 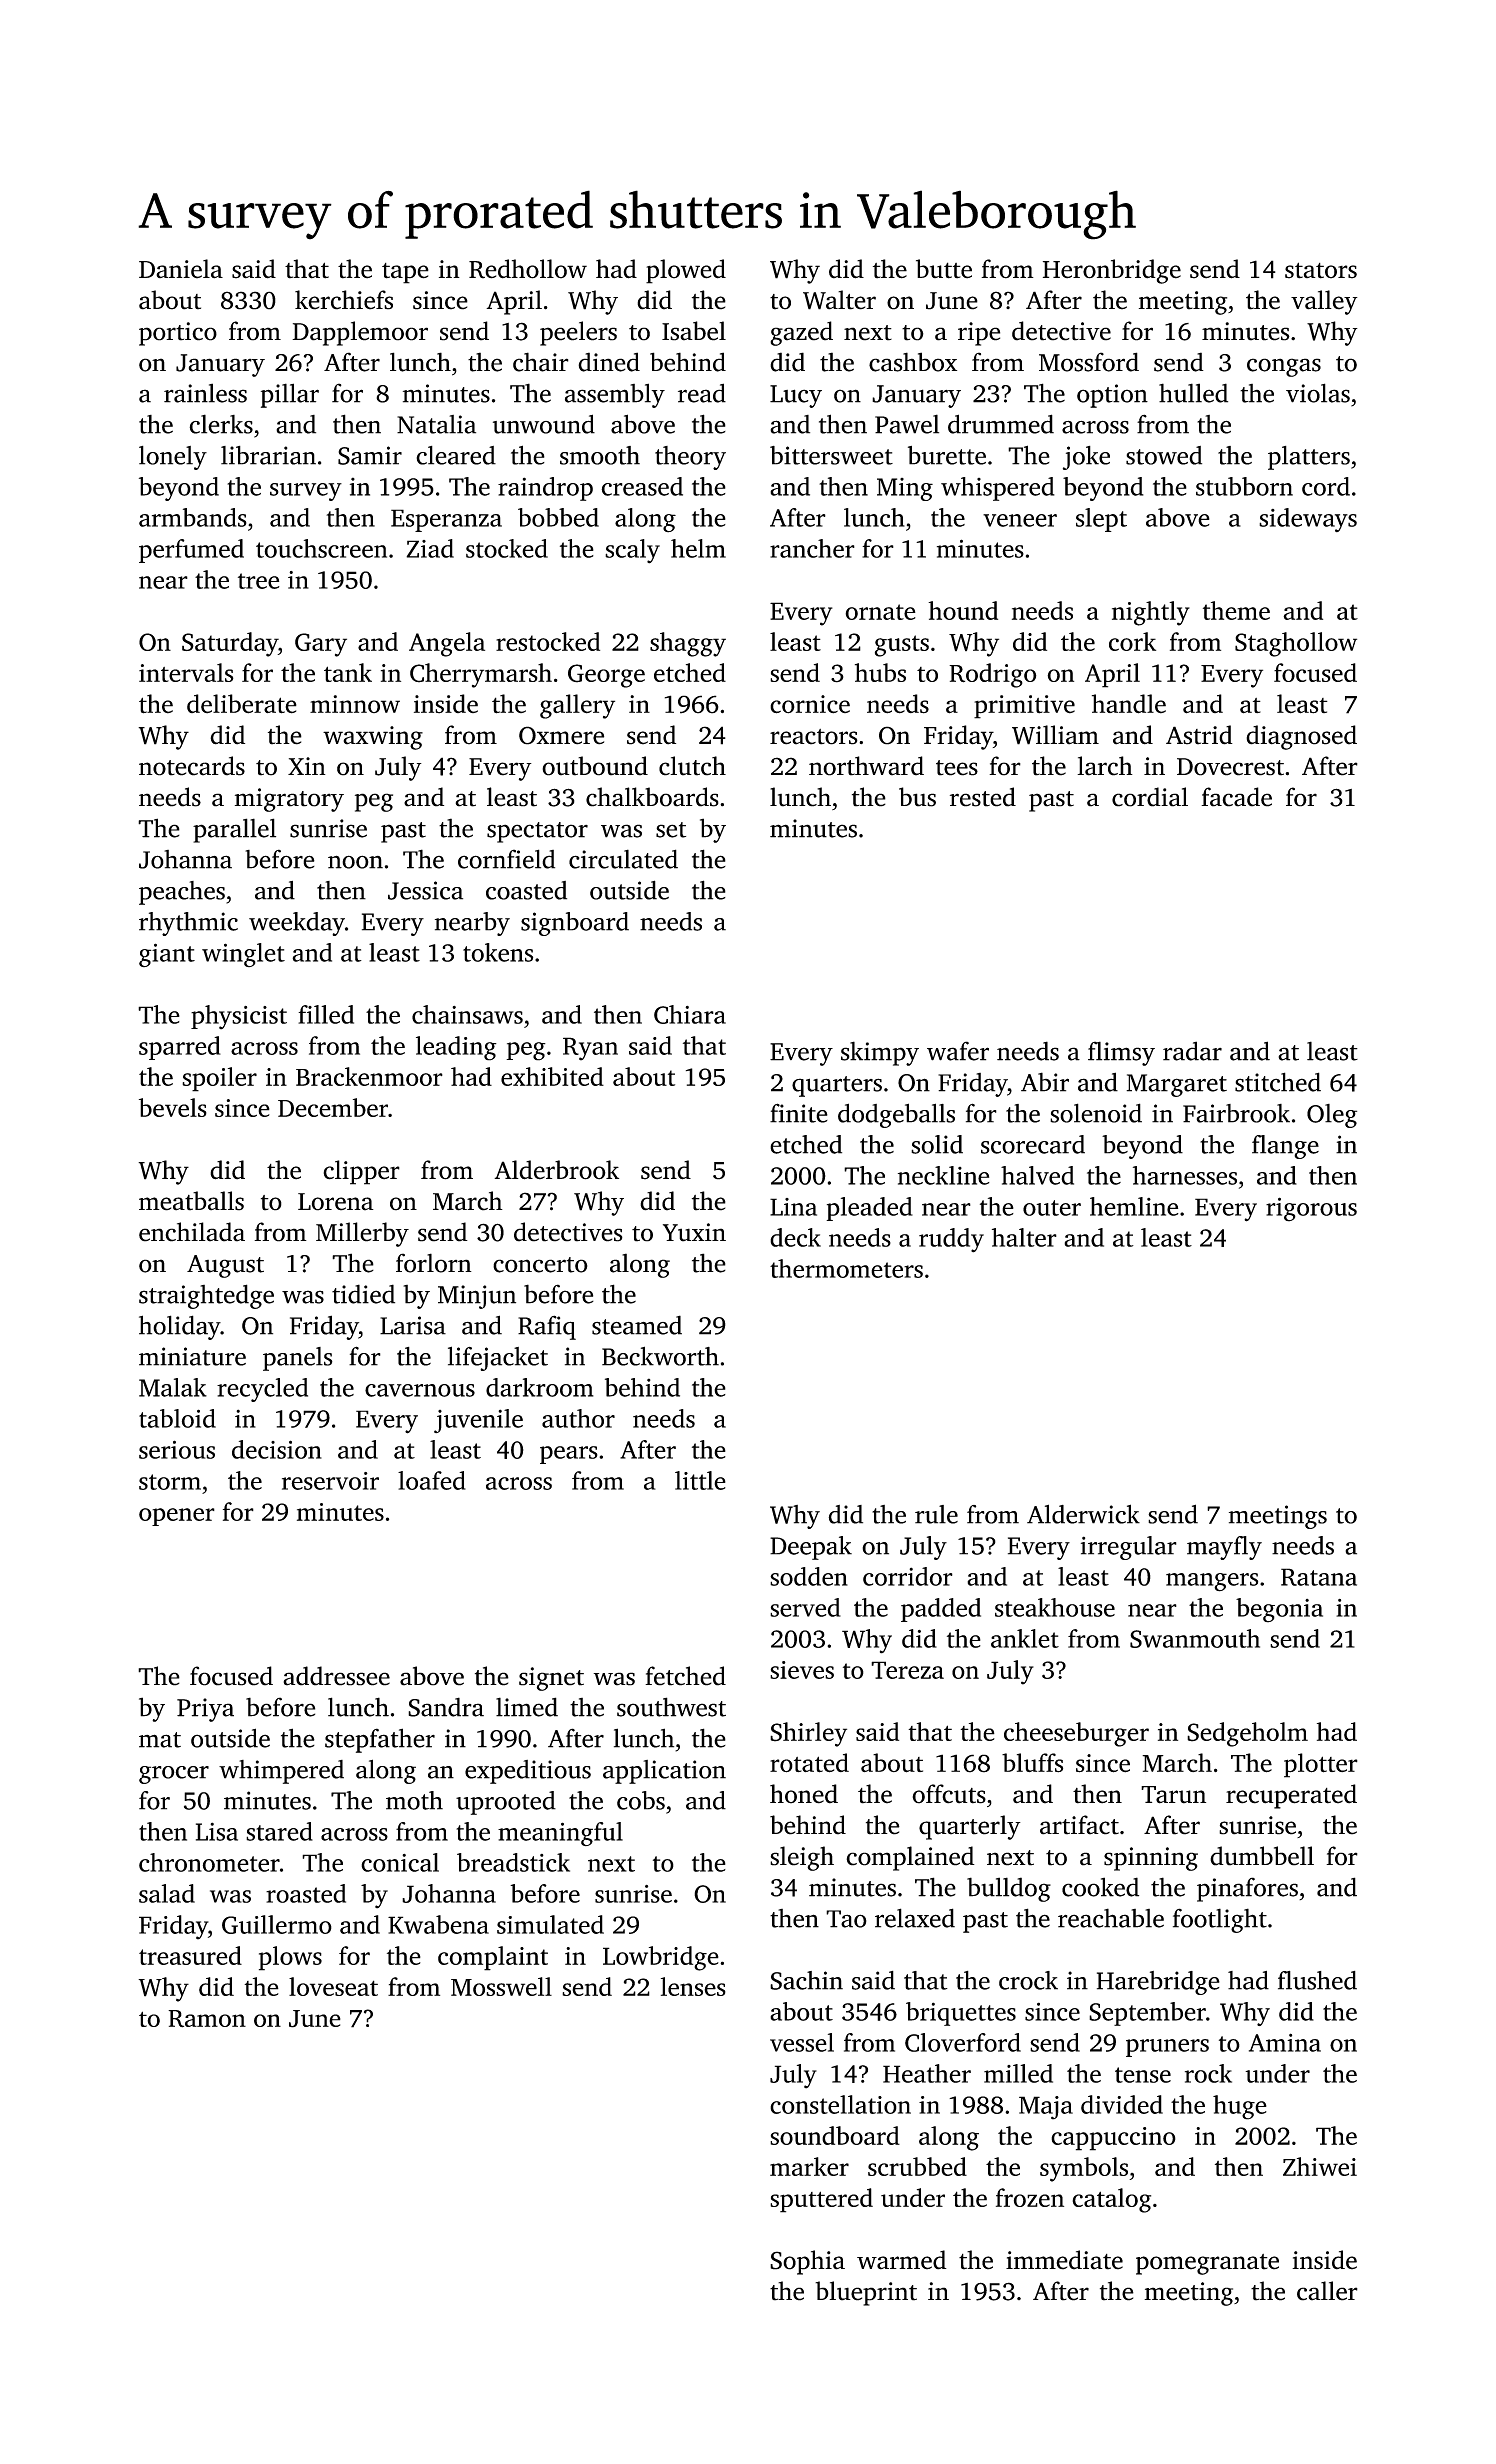 I want to click on Sandra, so click(x=446, y=1707).
